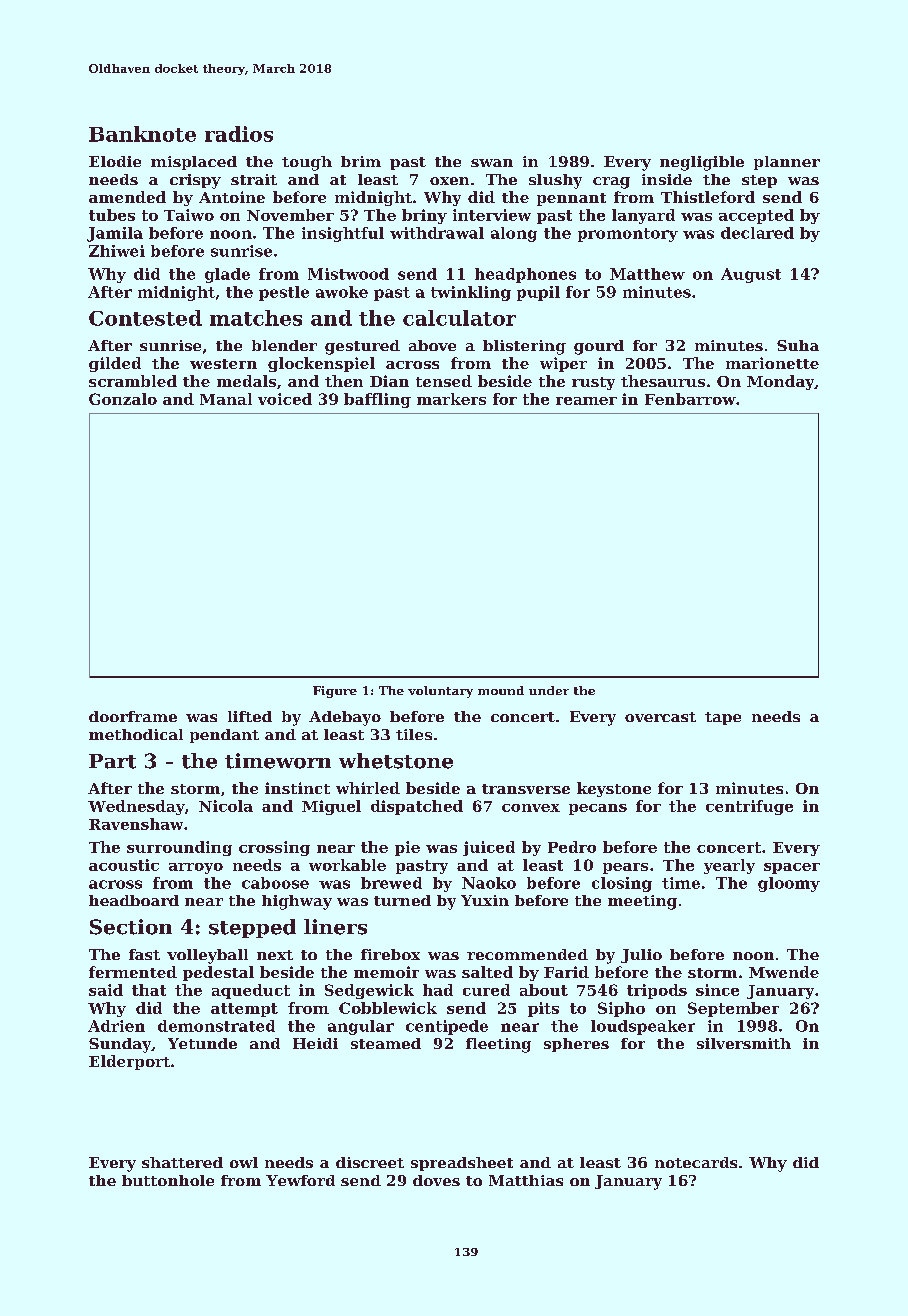  What do you see at coordinates (549, 690) in the page?
I see `under` at bounding box center [549, 690].
